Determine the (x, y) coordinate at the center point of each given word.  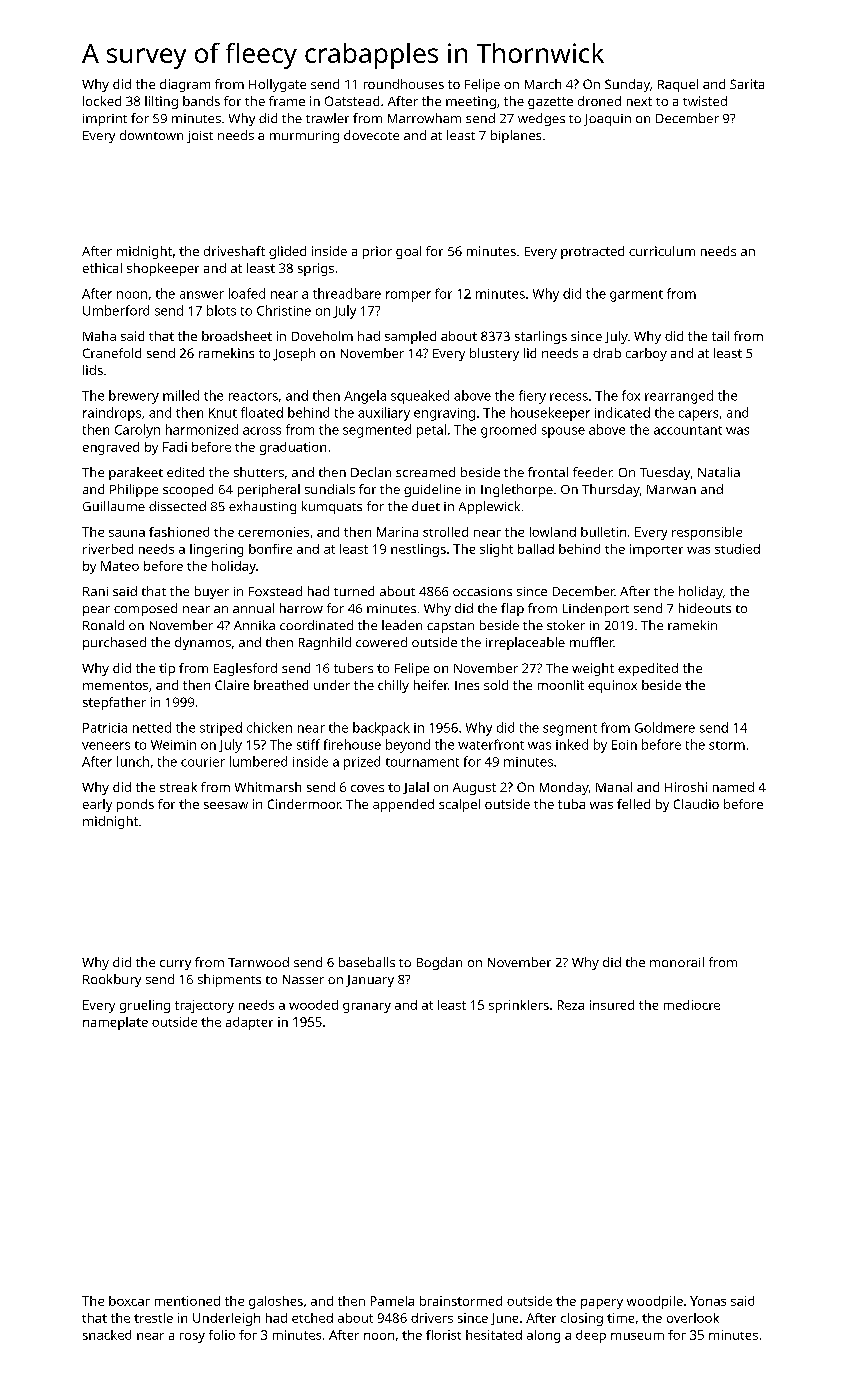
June (504, 1319)
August (474, 789)
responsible (707, 533)
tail (720, 336)
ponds (135, 805)
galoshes (276, 1302)
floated (262, 412)
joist (200, 137)
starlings (541, 337)
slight (496, 550)
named (733, 787)
